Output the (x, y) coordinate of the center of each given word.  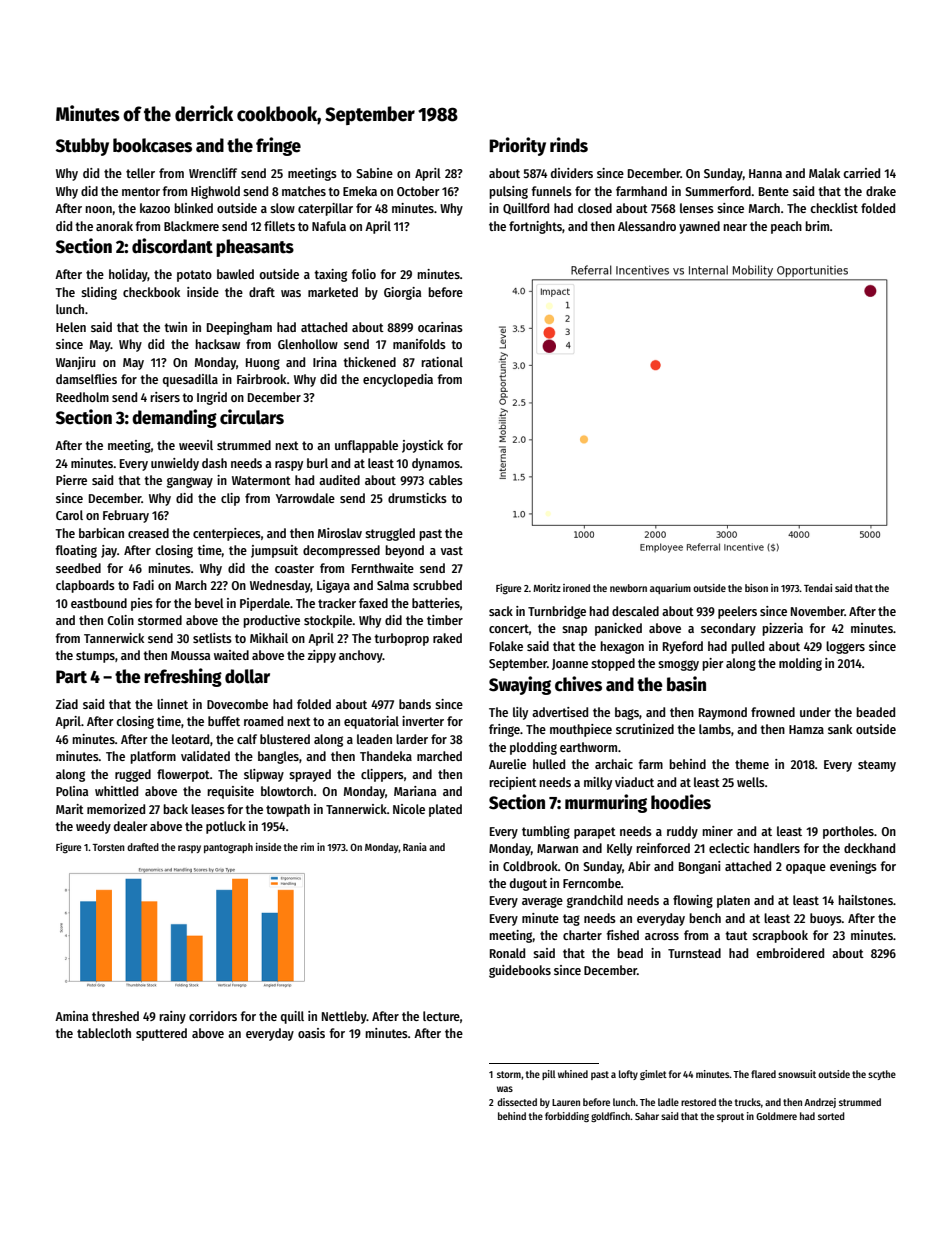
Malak (824, 173)
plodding (533, 748)
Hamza (806, 729)
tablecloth (104, 1033)
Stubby (82, 147)
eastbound (99, 603)
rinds (569, 145)
